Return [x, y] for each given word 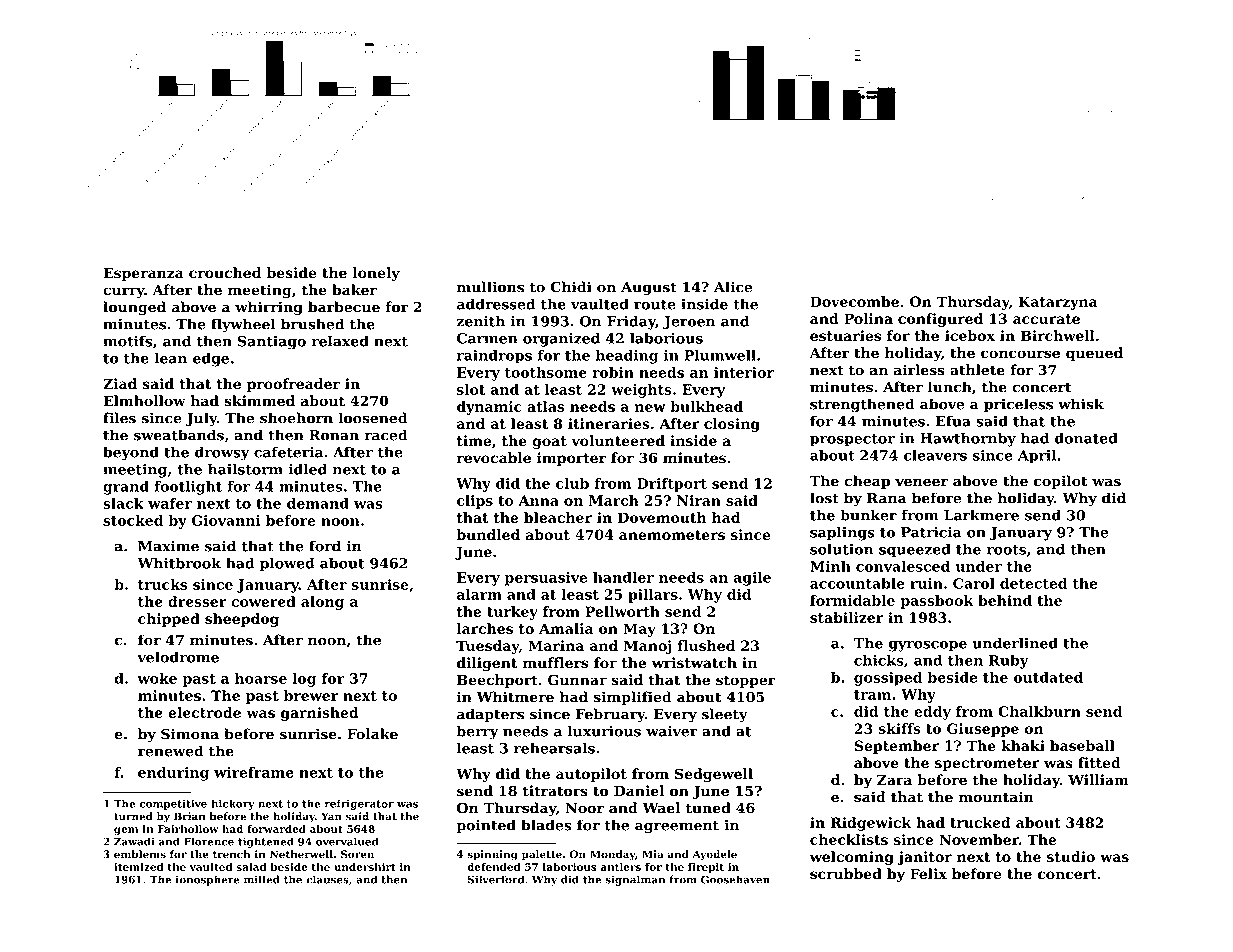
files [119, 418]
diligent [487, 664]
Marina [556, 645]
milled [262, 879]
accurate [1046, 319]
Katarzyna [1058, 303]
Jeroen [689, 323]
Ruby [1009, 662]
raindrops [494, 357]
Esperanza [143, 274]
